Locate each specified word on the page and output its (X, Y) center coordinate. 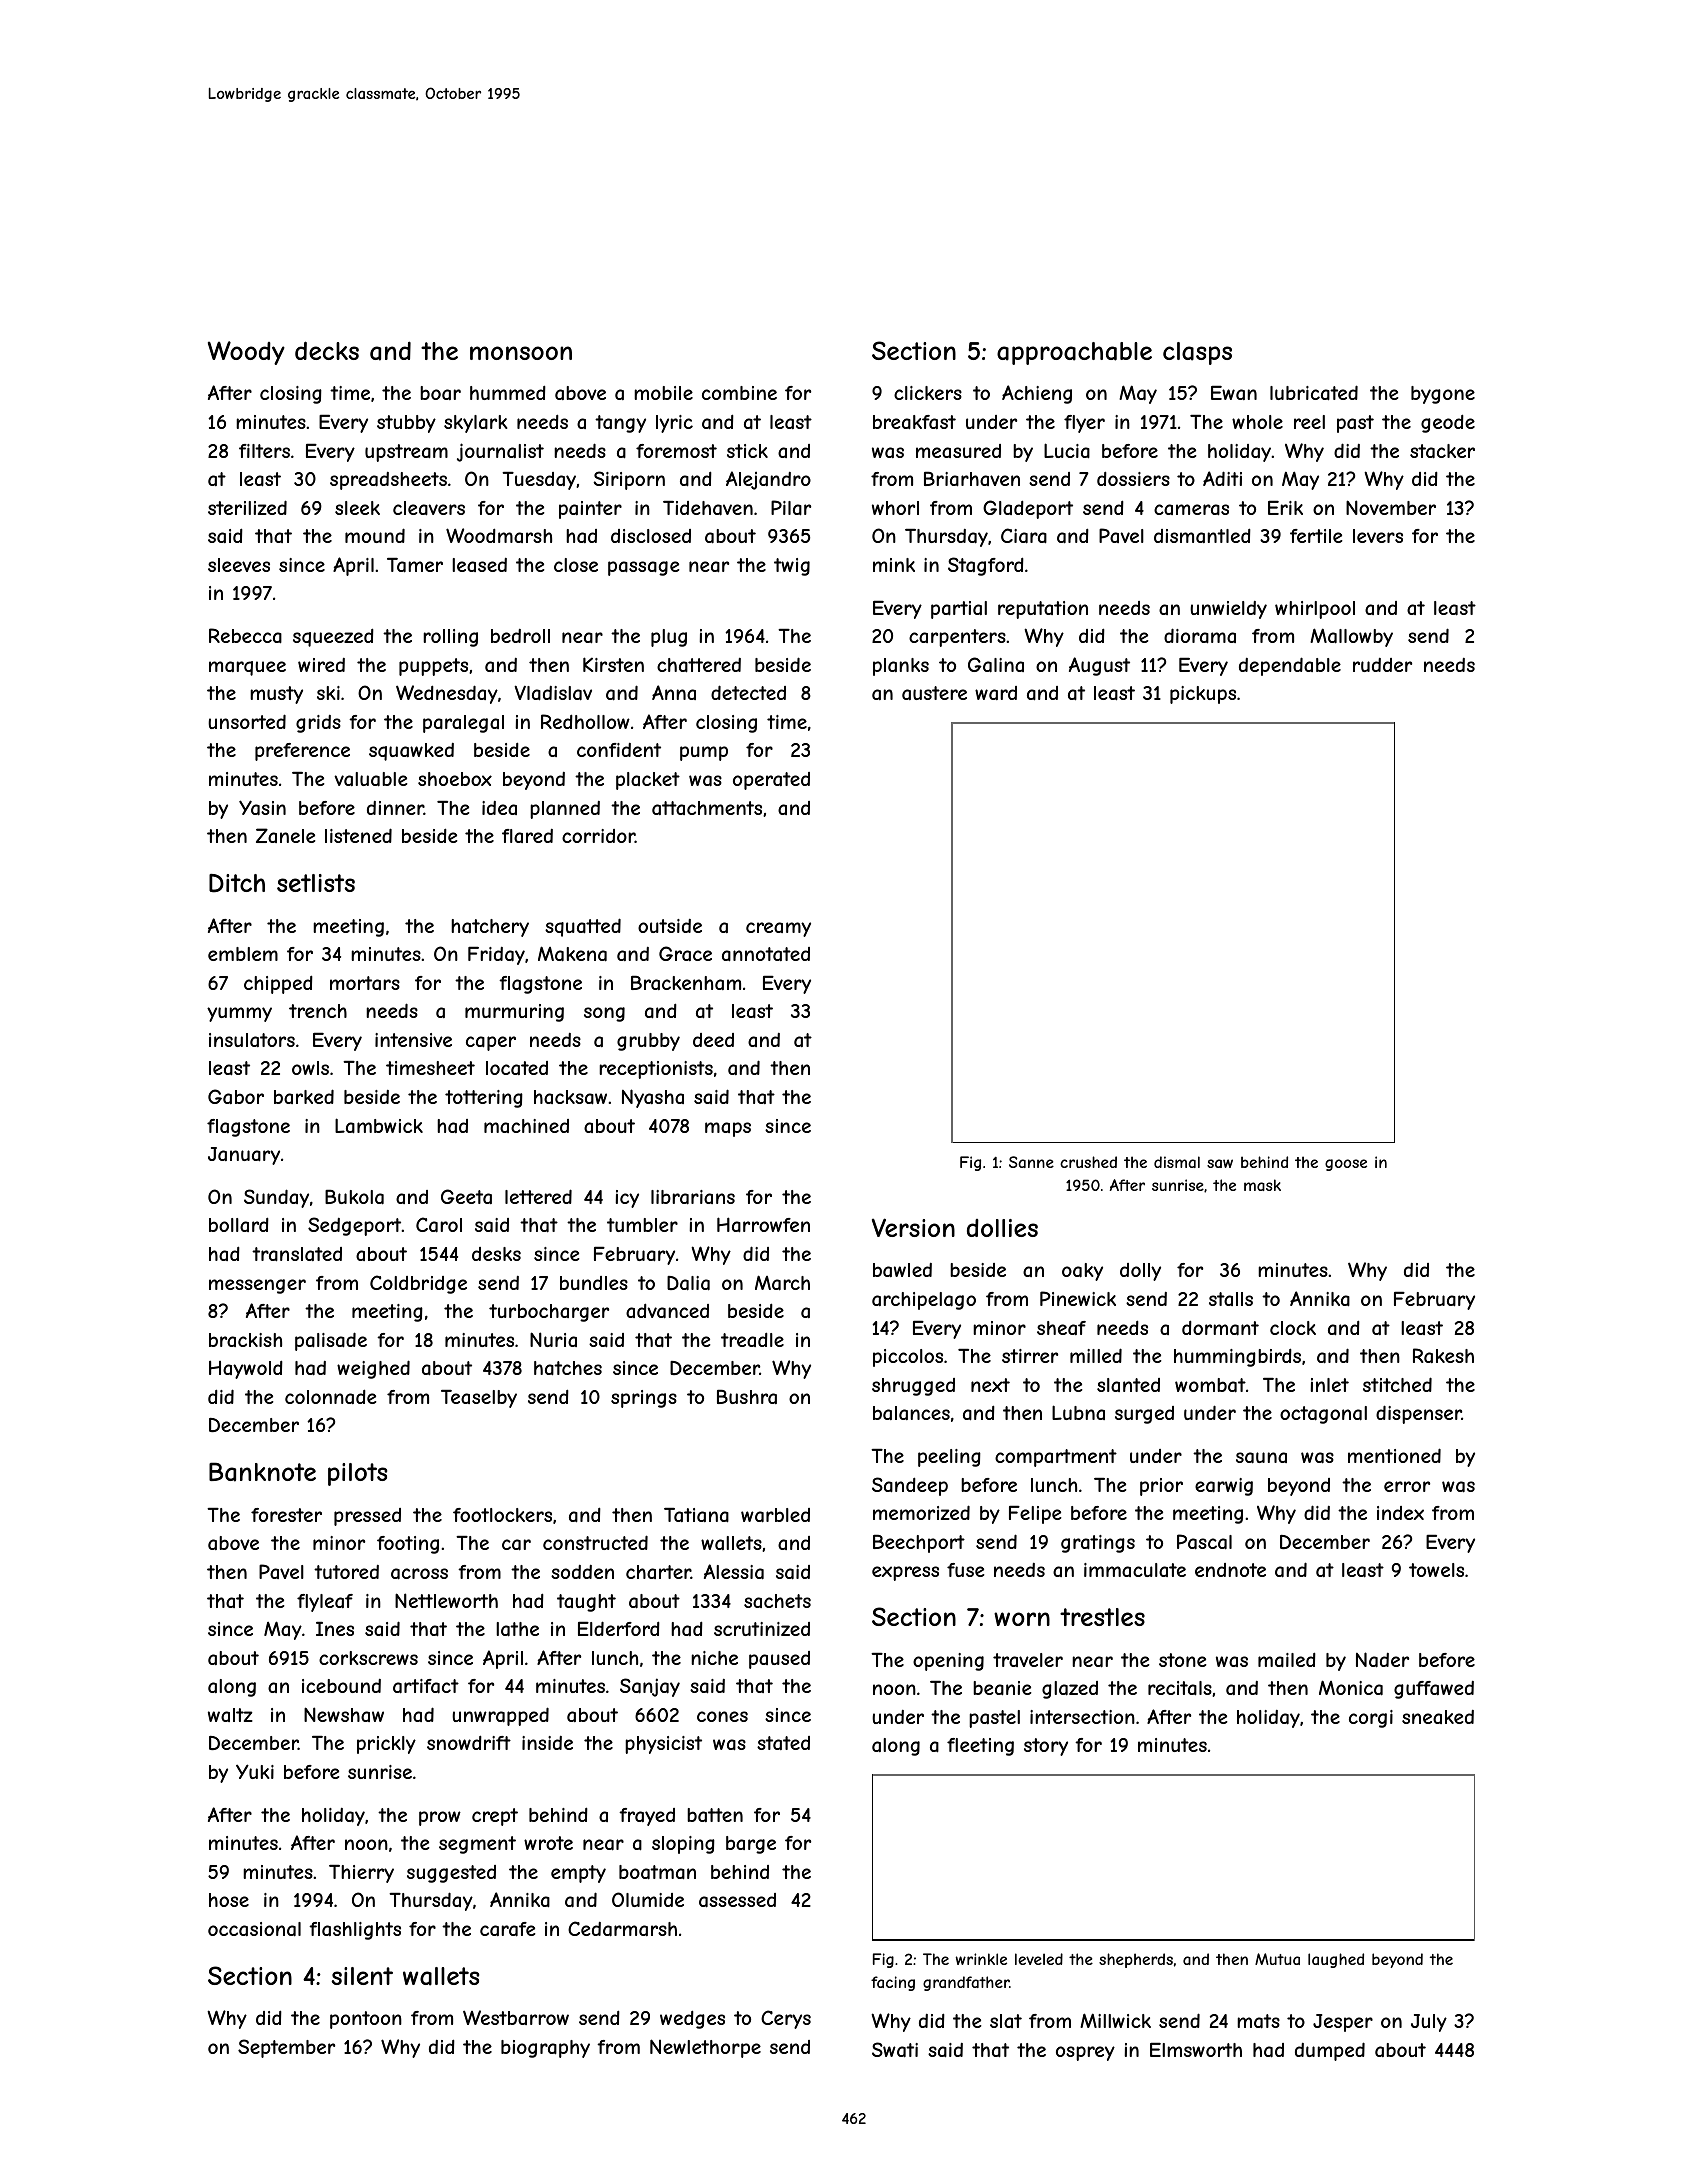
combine (739, 393)
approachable (1074, 353)
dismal (1177, 1162)
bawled (902, 1270)
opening (948, 1662)
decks (327, 350)
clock (1293, 1328)
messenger (257, 1286)
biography (545, 2049)
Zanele (285, 835)
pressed (367, 1517)
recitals (1180, 1688)
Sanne (1031, 1162)
